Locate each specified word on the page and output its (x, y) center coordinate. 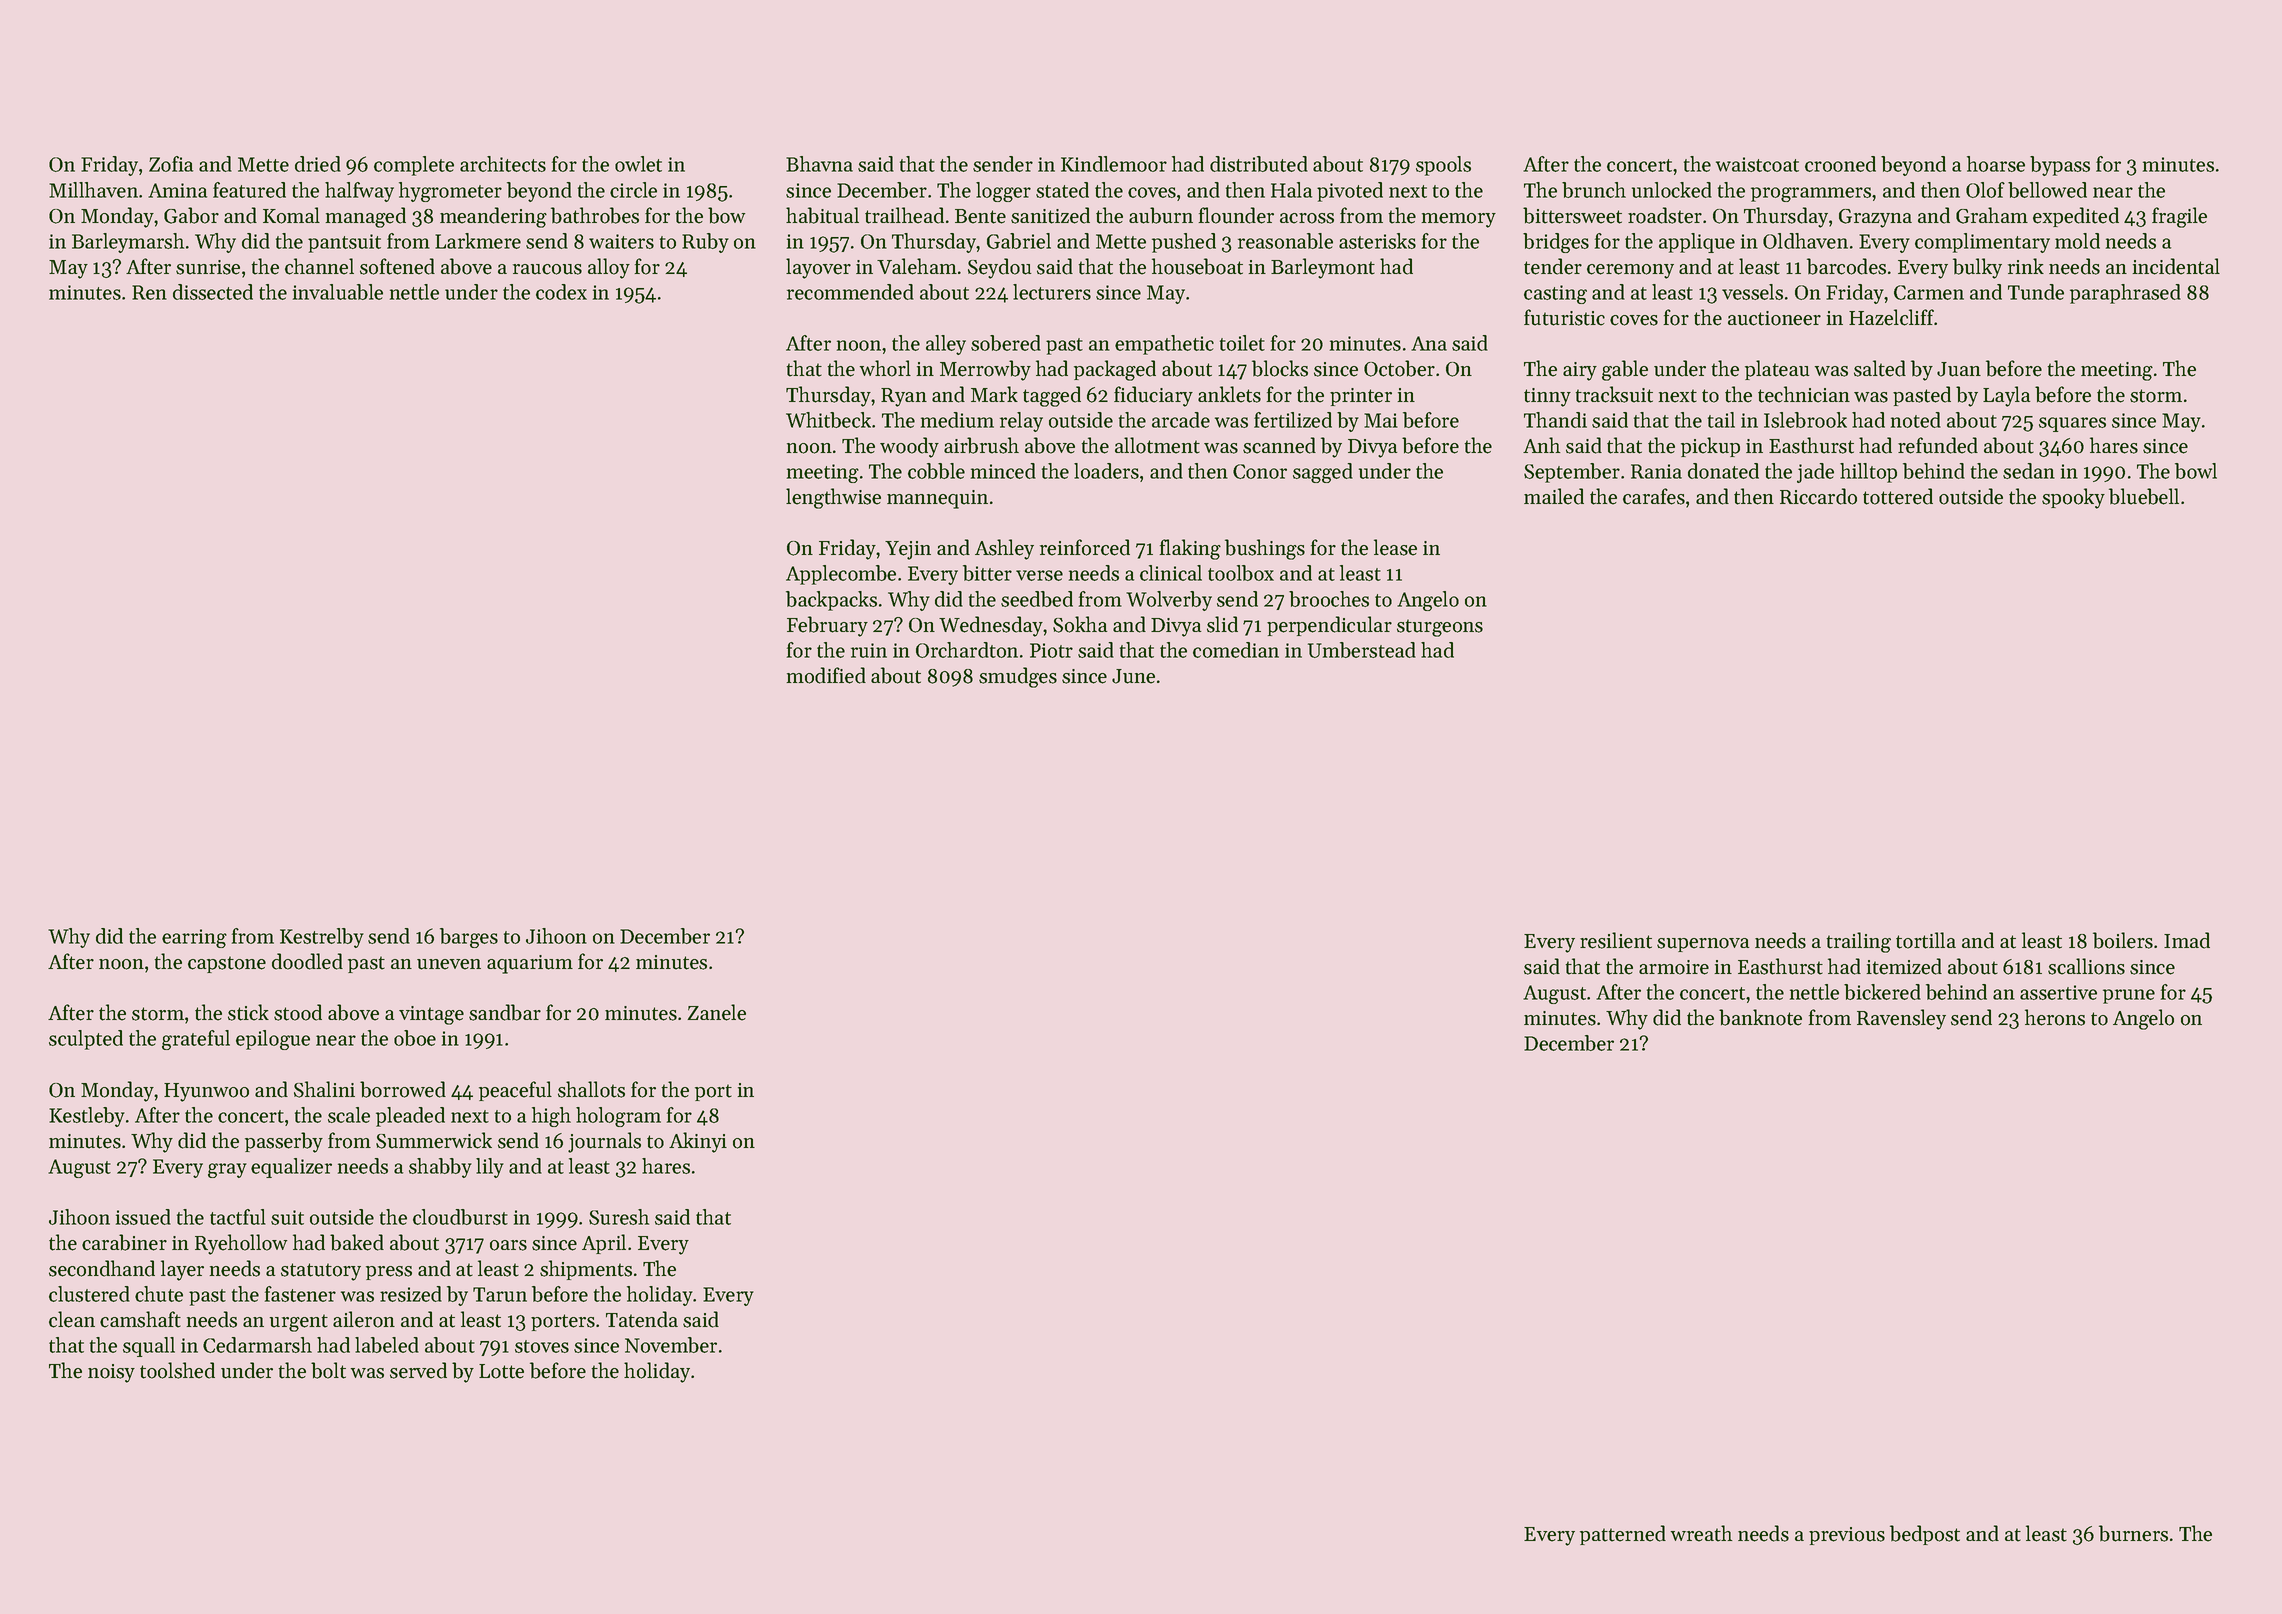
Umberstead (1362, 650)
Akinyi (698, 1142)
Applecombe (841, 575)
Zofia (171, 164)
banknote (1760, 1017)
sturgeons (1440, 628)
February (827, 626)
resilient (1616, 940)
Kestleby (87, 1117)
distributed (1259, 164)
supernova (1703, 945)
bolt (328, 1370)
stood (298, 1012)
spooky (2073, 498)
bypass (2060, 166)
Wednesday (991, 626)
